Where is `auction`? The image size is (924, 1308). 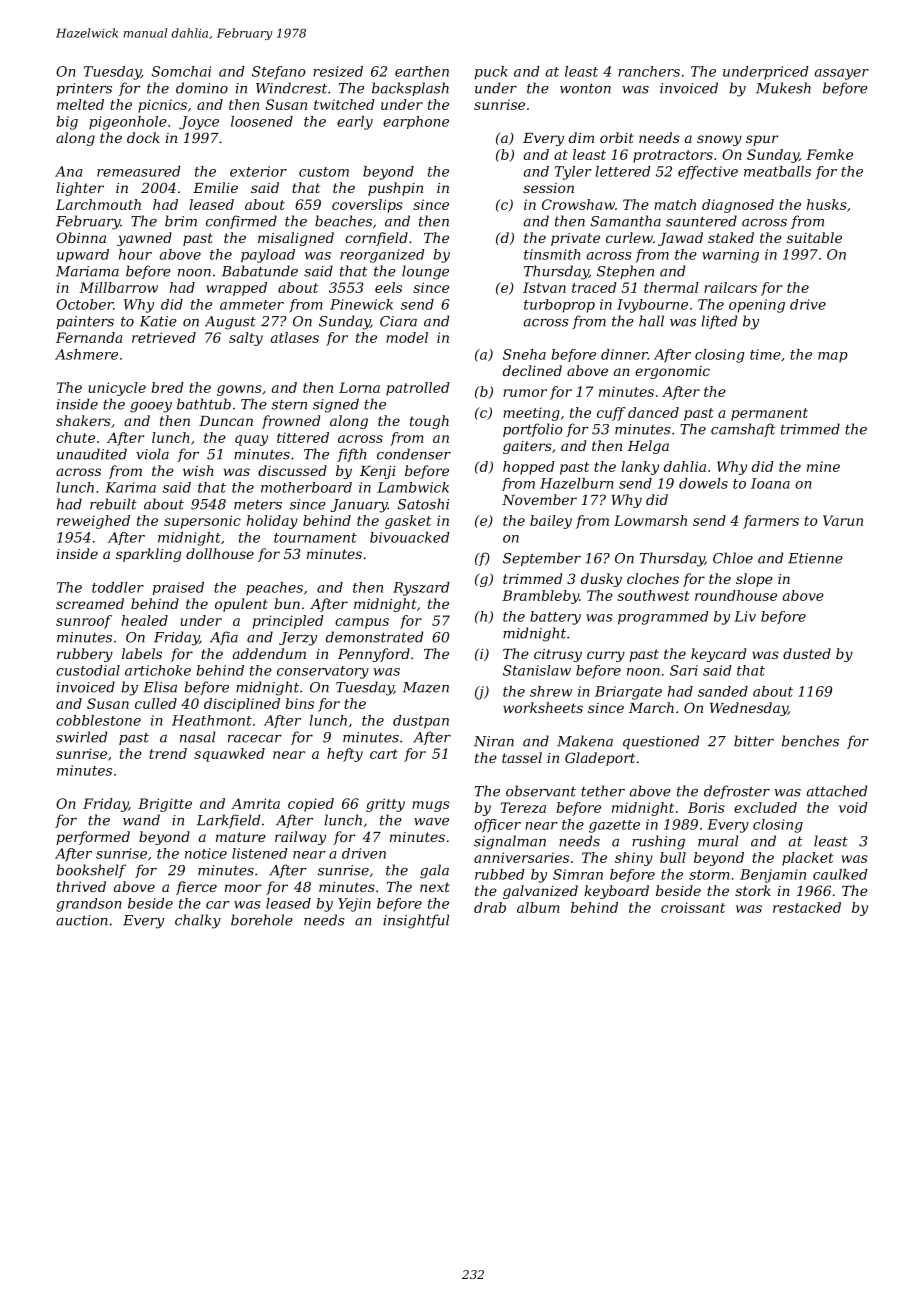 auction is located at coordinates (82, 920).
